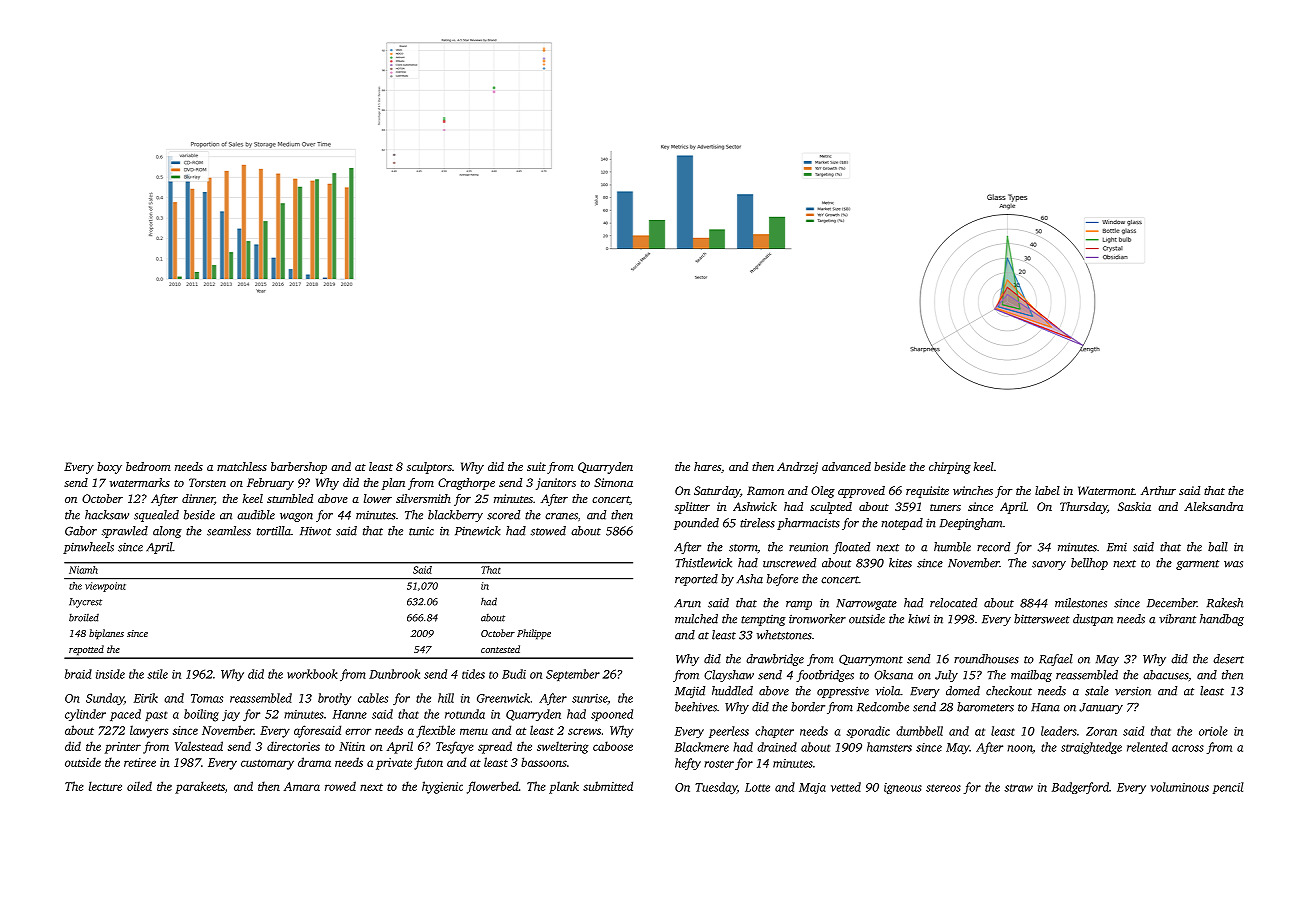 The height and width of the screenshot is (924, 1308). What do you see at coordinates (732, 691) in the screenshot?
I see `huddled` at bounding box center [732, 691].
